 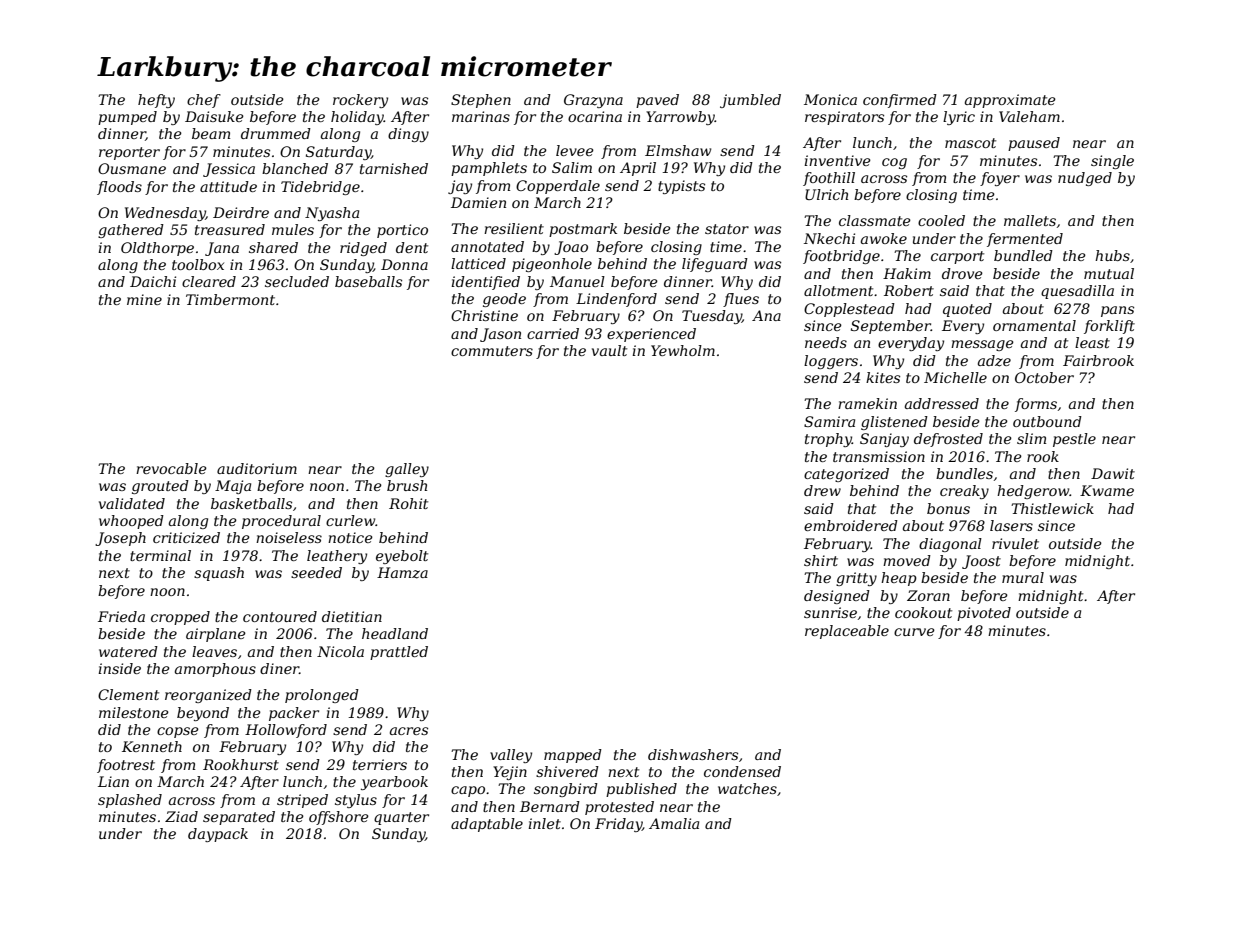 What do you see at coordinates (553, 333) in the screenshot?
I see `carried` at bounding box center [553, 333].
